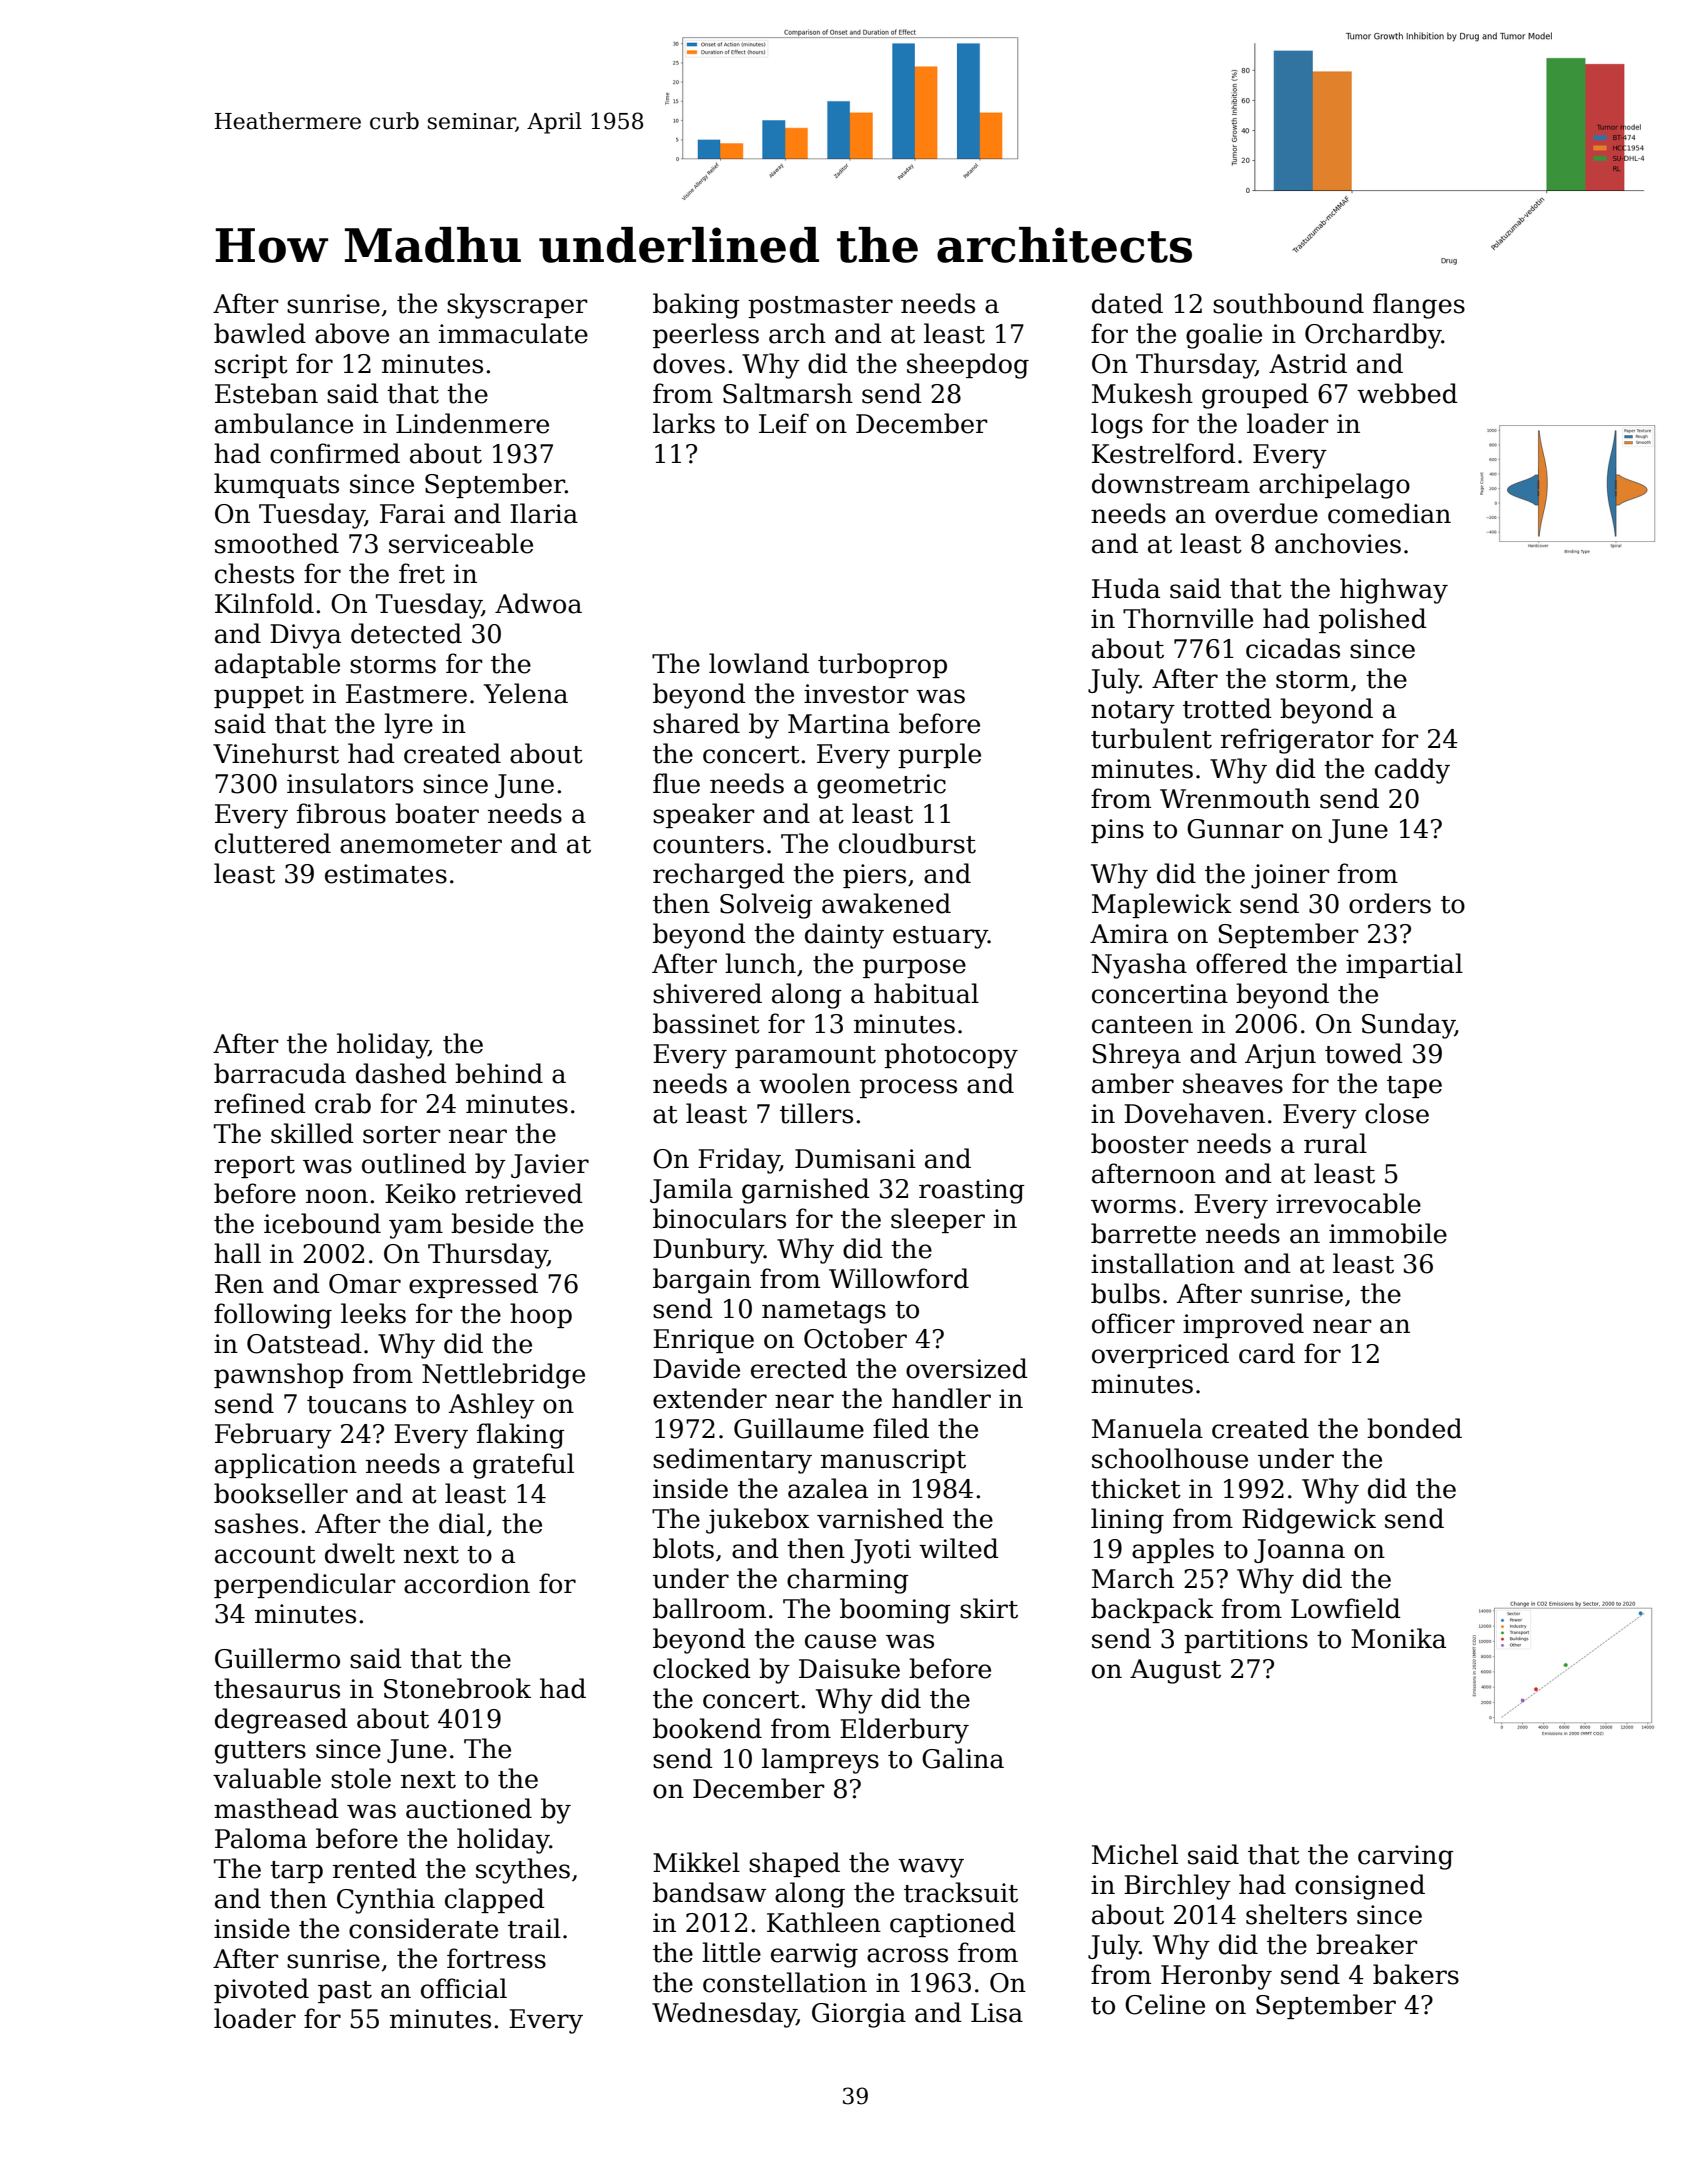 The width and height of the screenshot is (1683, 2178). Describe the element at coordinates (273, 1316) in the screenshot. I see `following` at that location.
